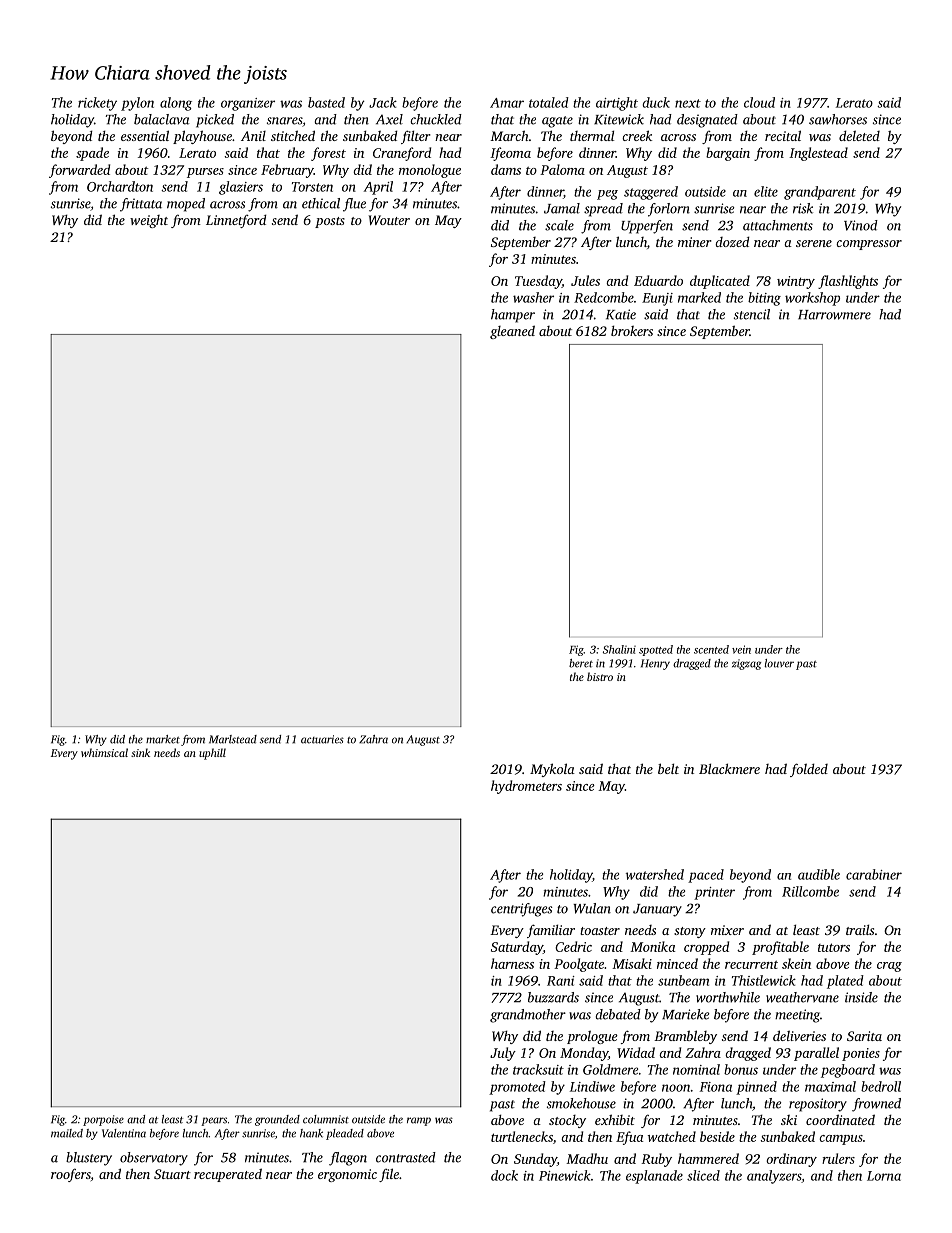  What do you see at coordinates (137, 104) in the screenshot?
I see `pylon` at bounding box center [137, 104].
